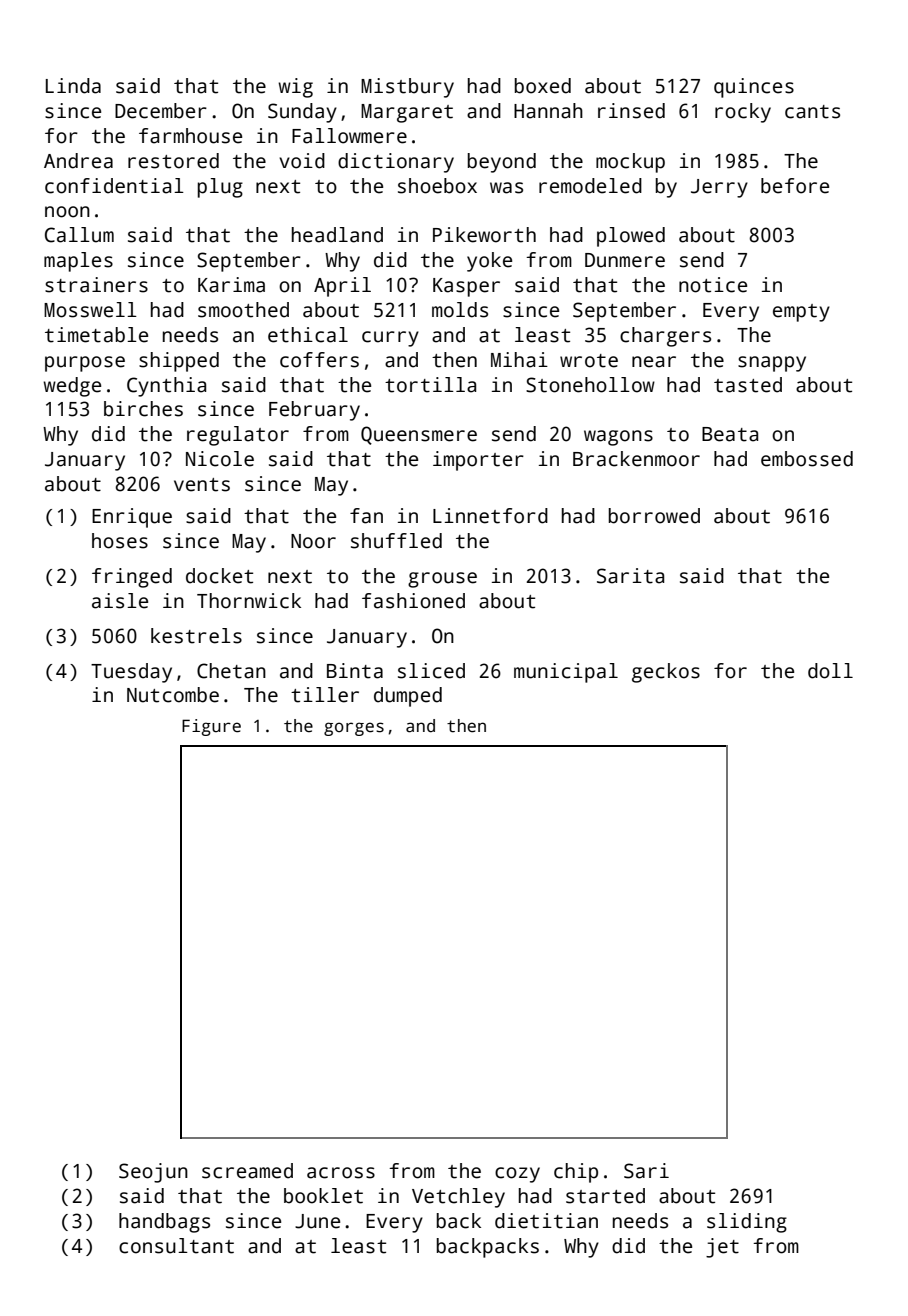 This screenshot has width=908, height=1316. Describe the element at coordinates (366, 516) in the screenshot. I see `fan` at that location.
